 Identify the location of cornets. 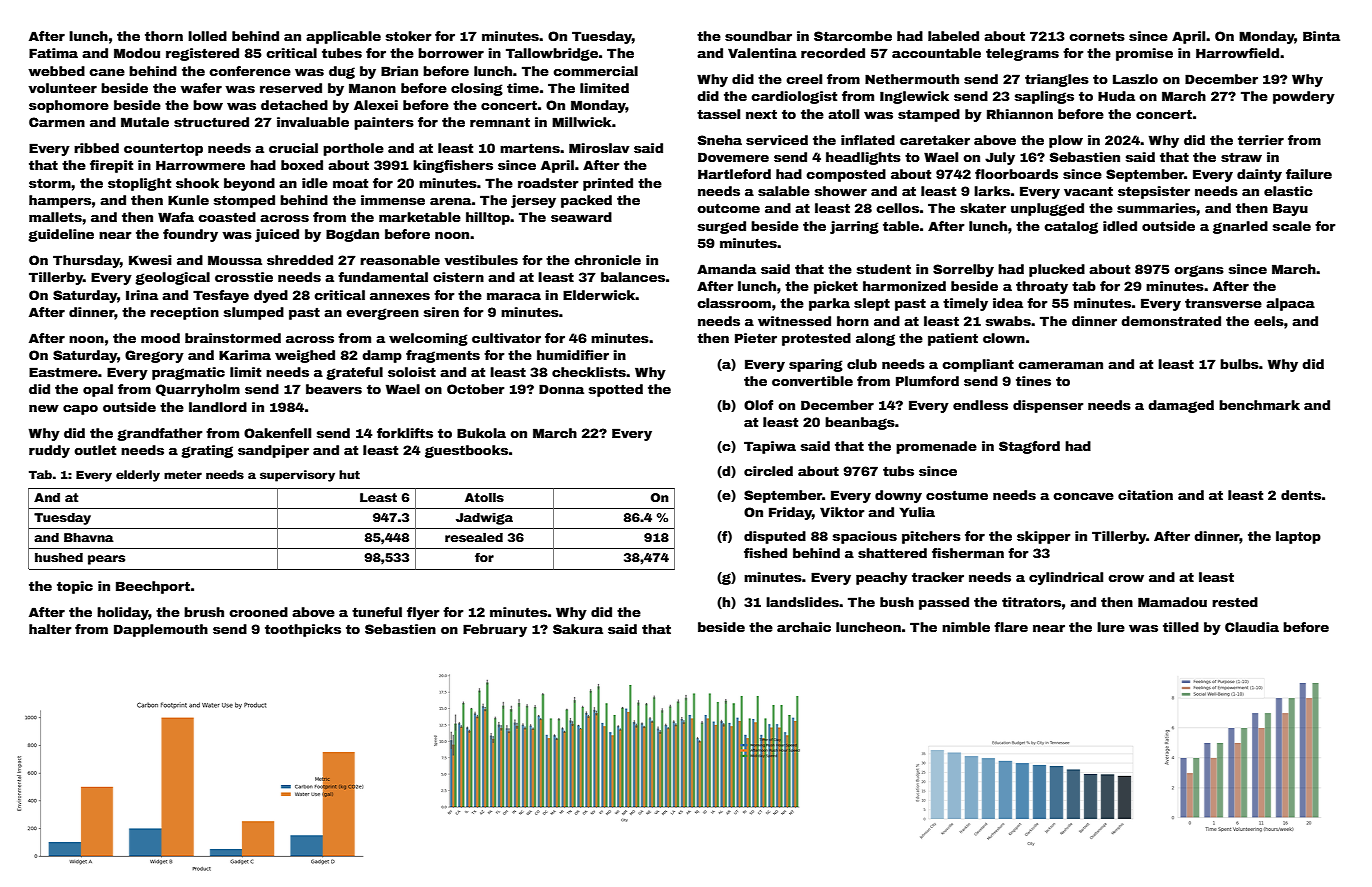
(1097, 36).
